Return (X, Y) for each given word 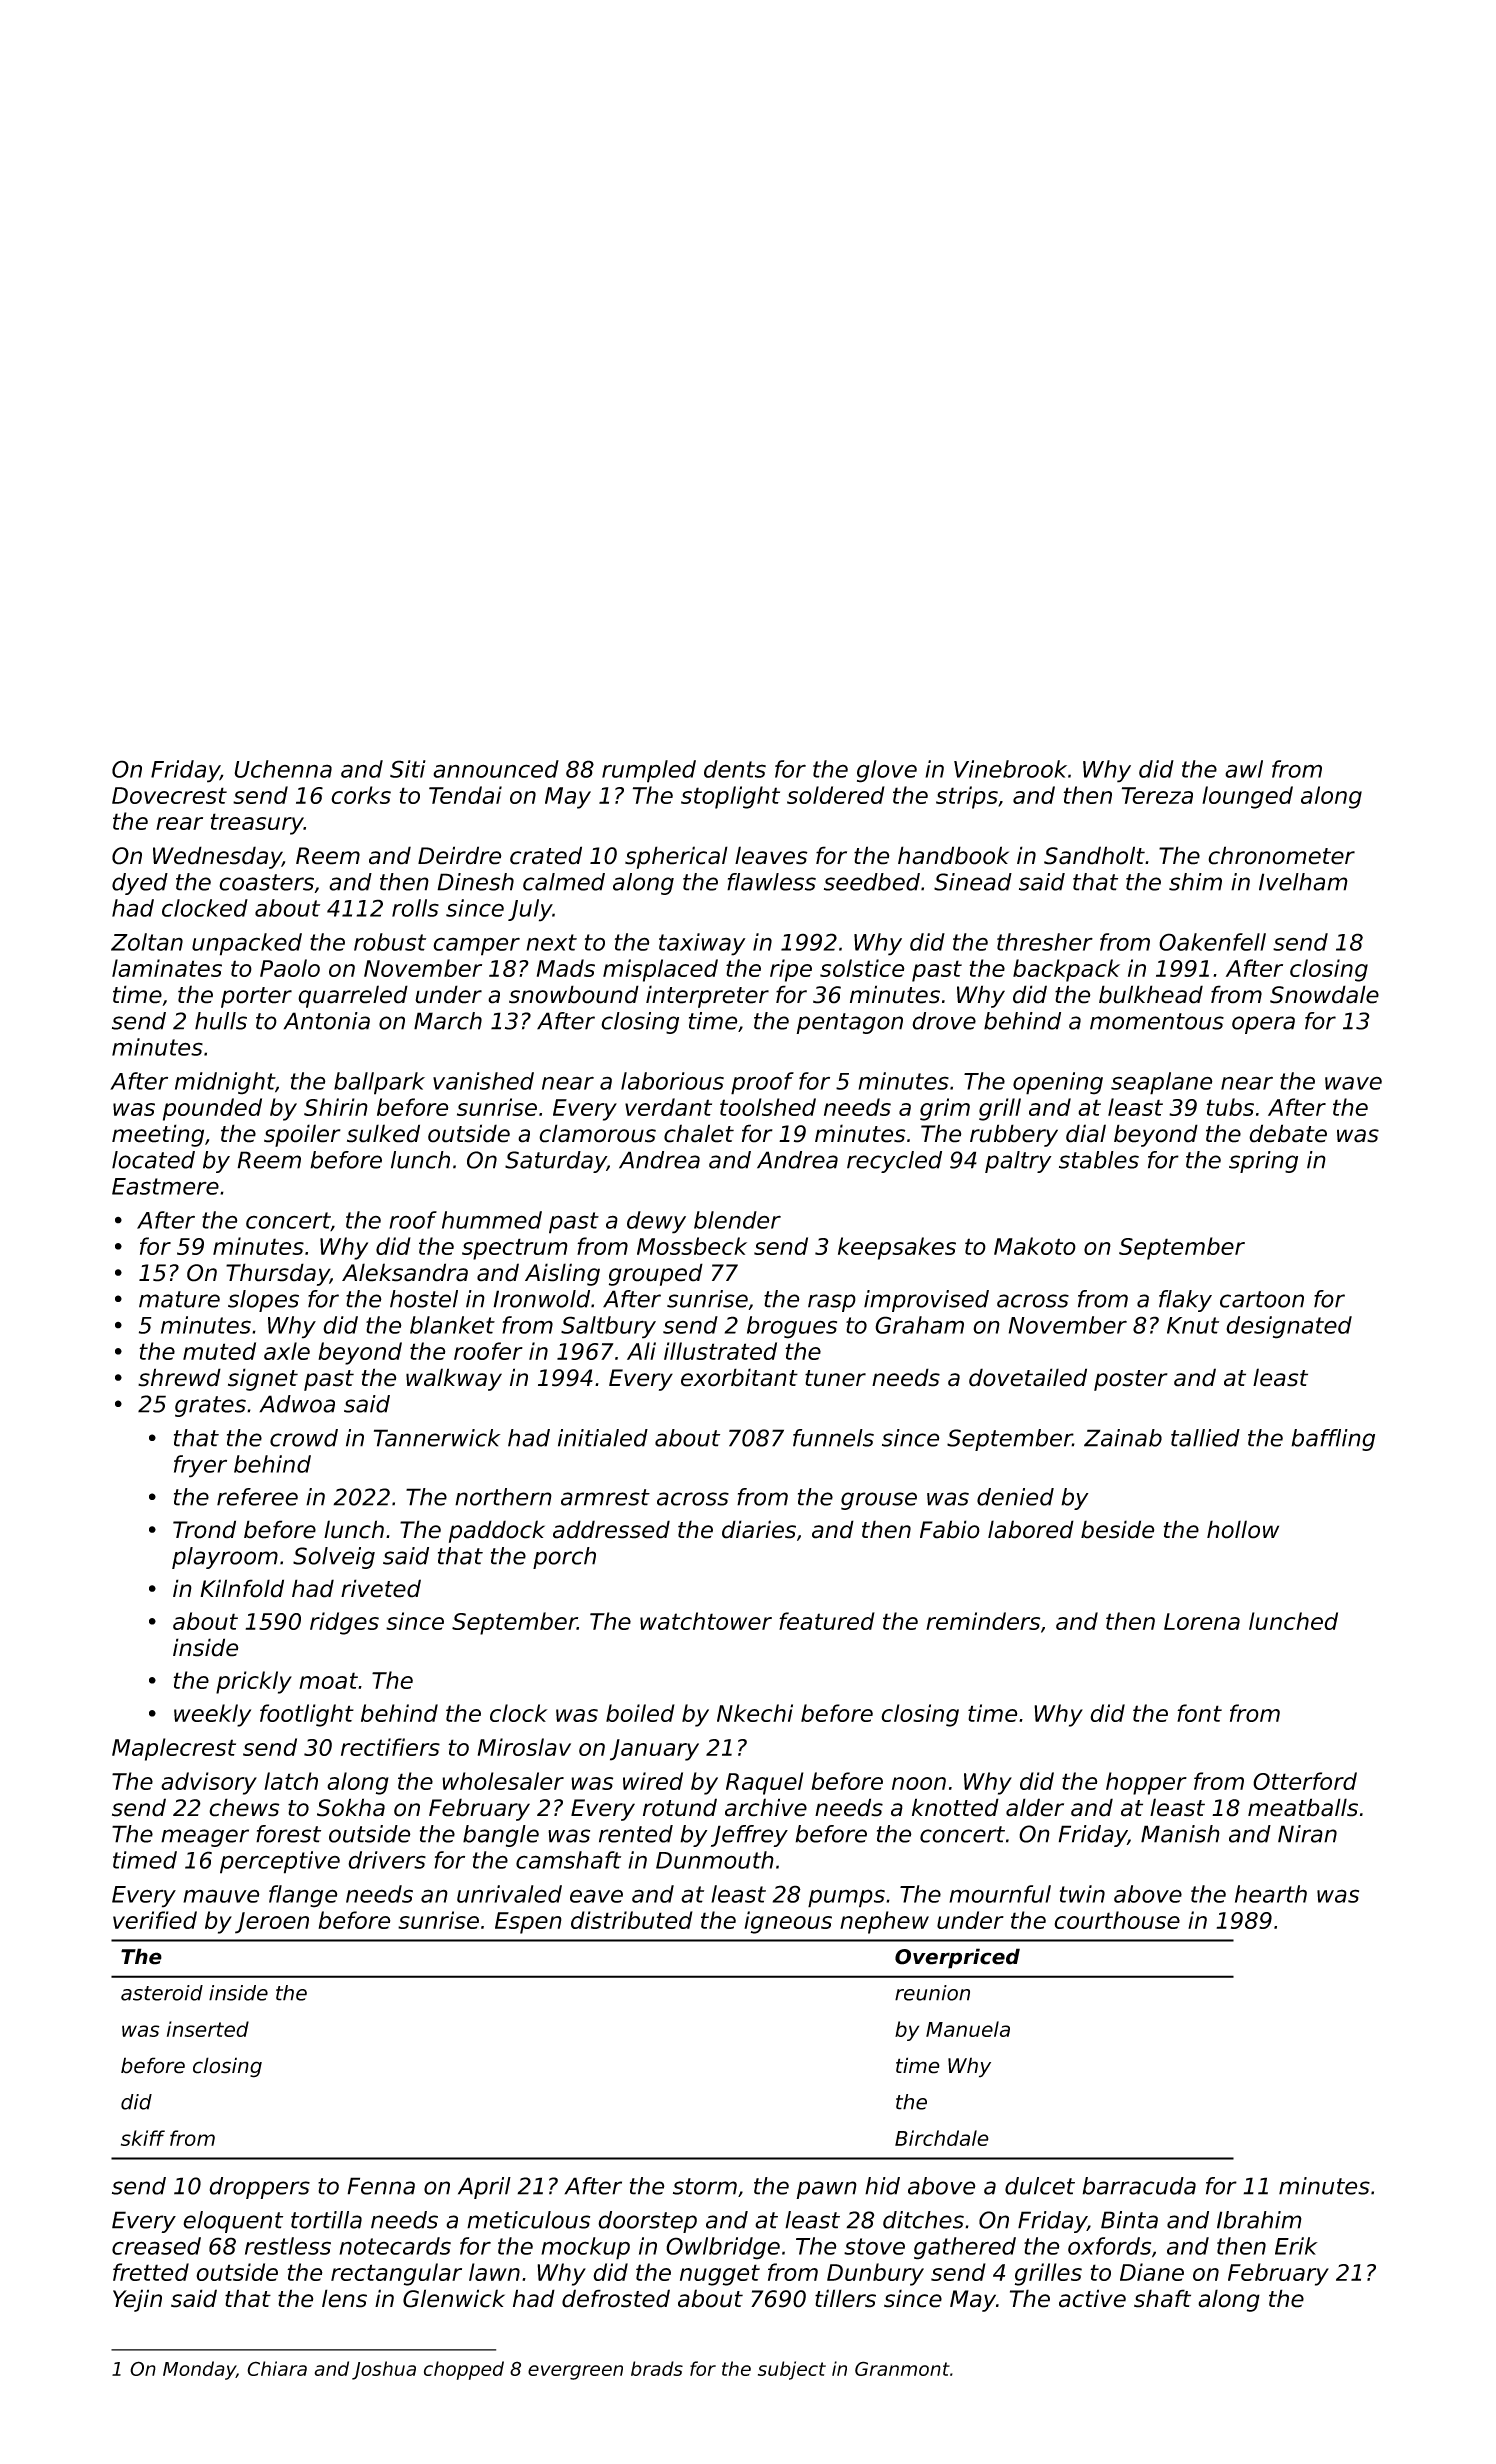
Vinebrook (1010, 769)
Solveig (334, 1558)
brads (657, 2368)
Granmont (902, 2368)
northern (503, 1497)
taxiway (702, 944)
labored (1031, 1529)
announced (496, 769)
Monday (199, 2370)
